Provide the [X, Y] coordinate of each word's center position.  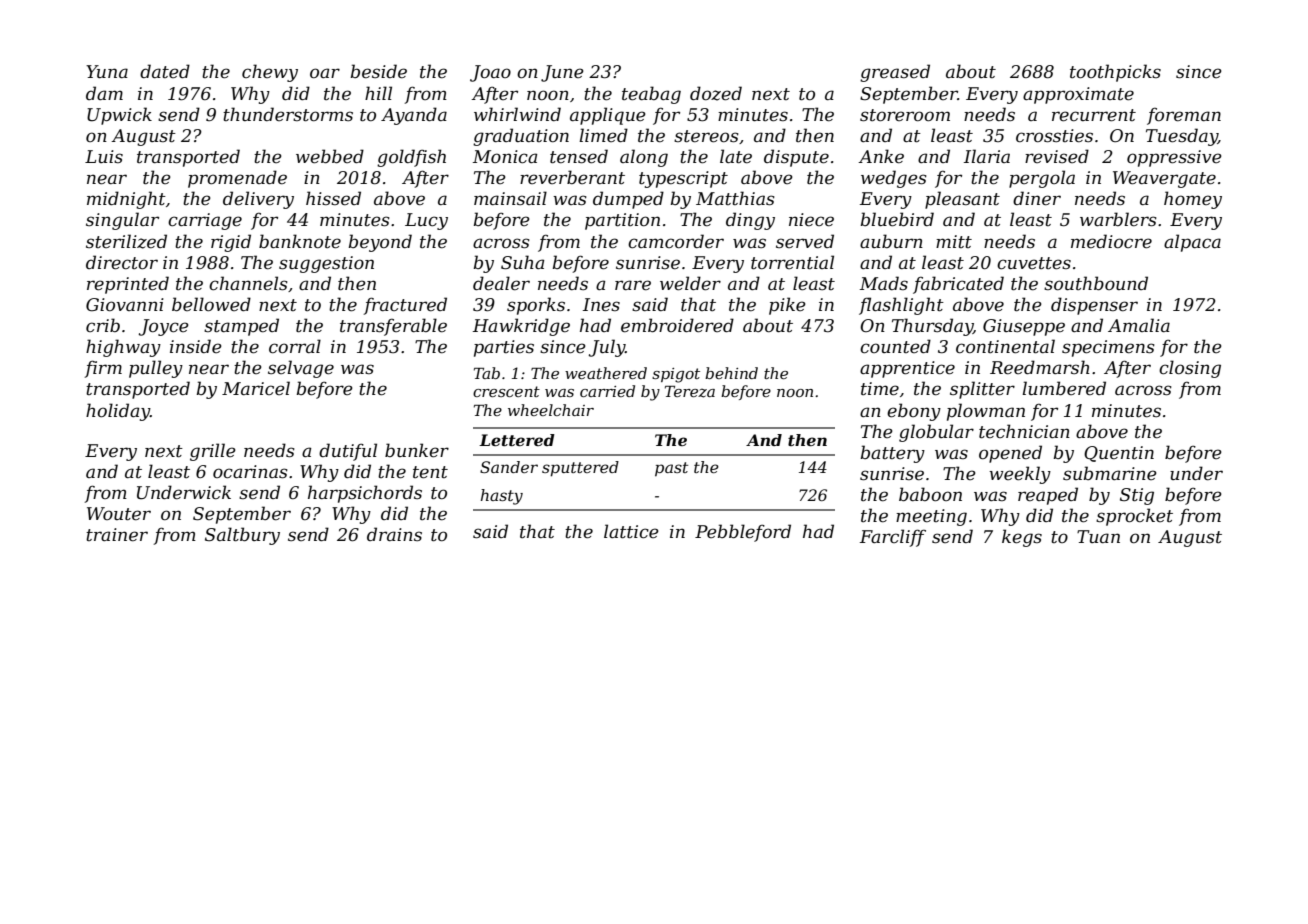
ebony [914, 412]
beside [379, 71]
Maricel [256, 388]
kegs [1022, 538]
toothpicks [1115, 73]
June [562, 73]
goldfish [411, 158]
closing [1190, 369]
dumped [628, 200]
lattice [631, 531]
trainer [117, 535]
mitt [954, 241]
